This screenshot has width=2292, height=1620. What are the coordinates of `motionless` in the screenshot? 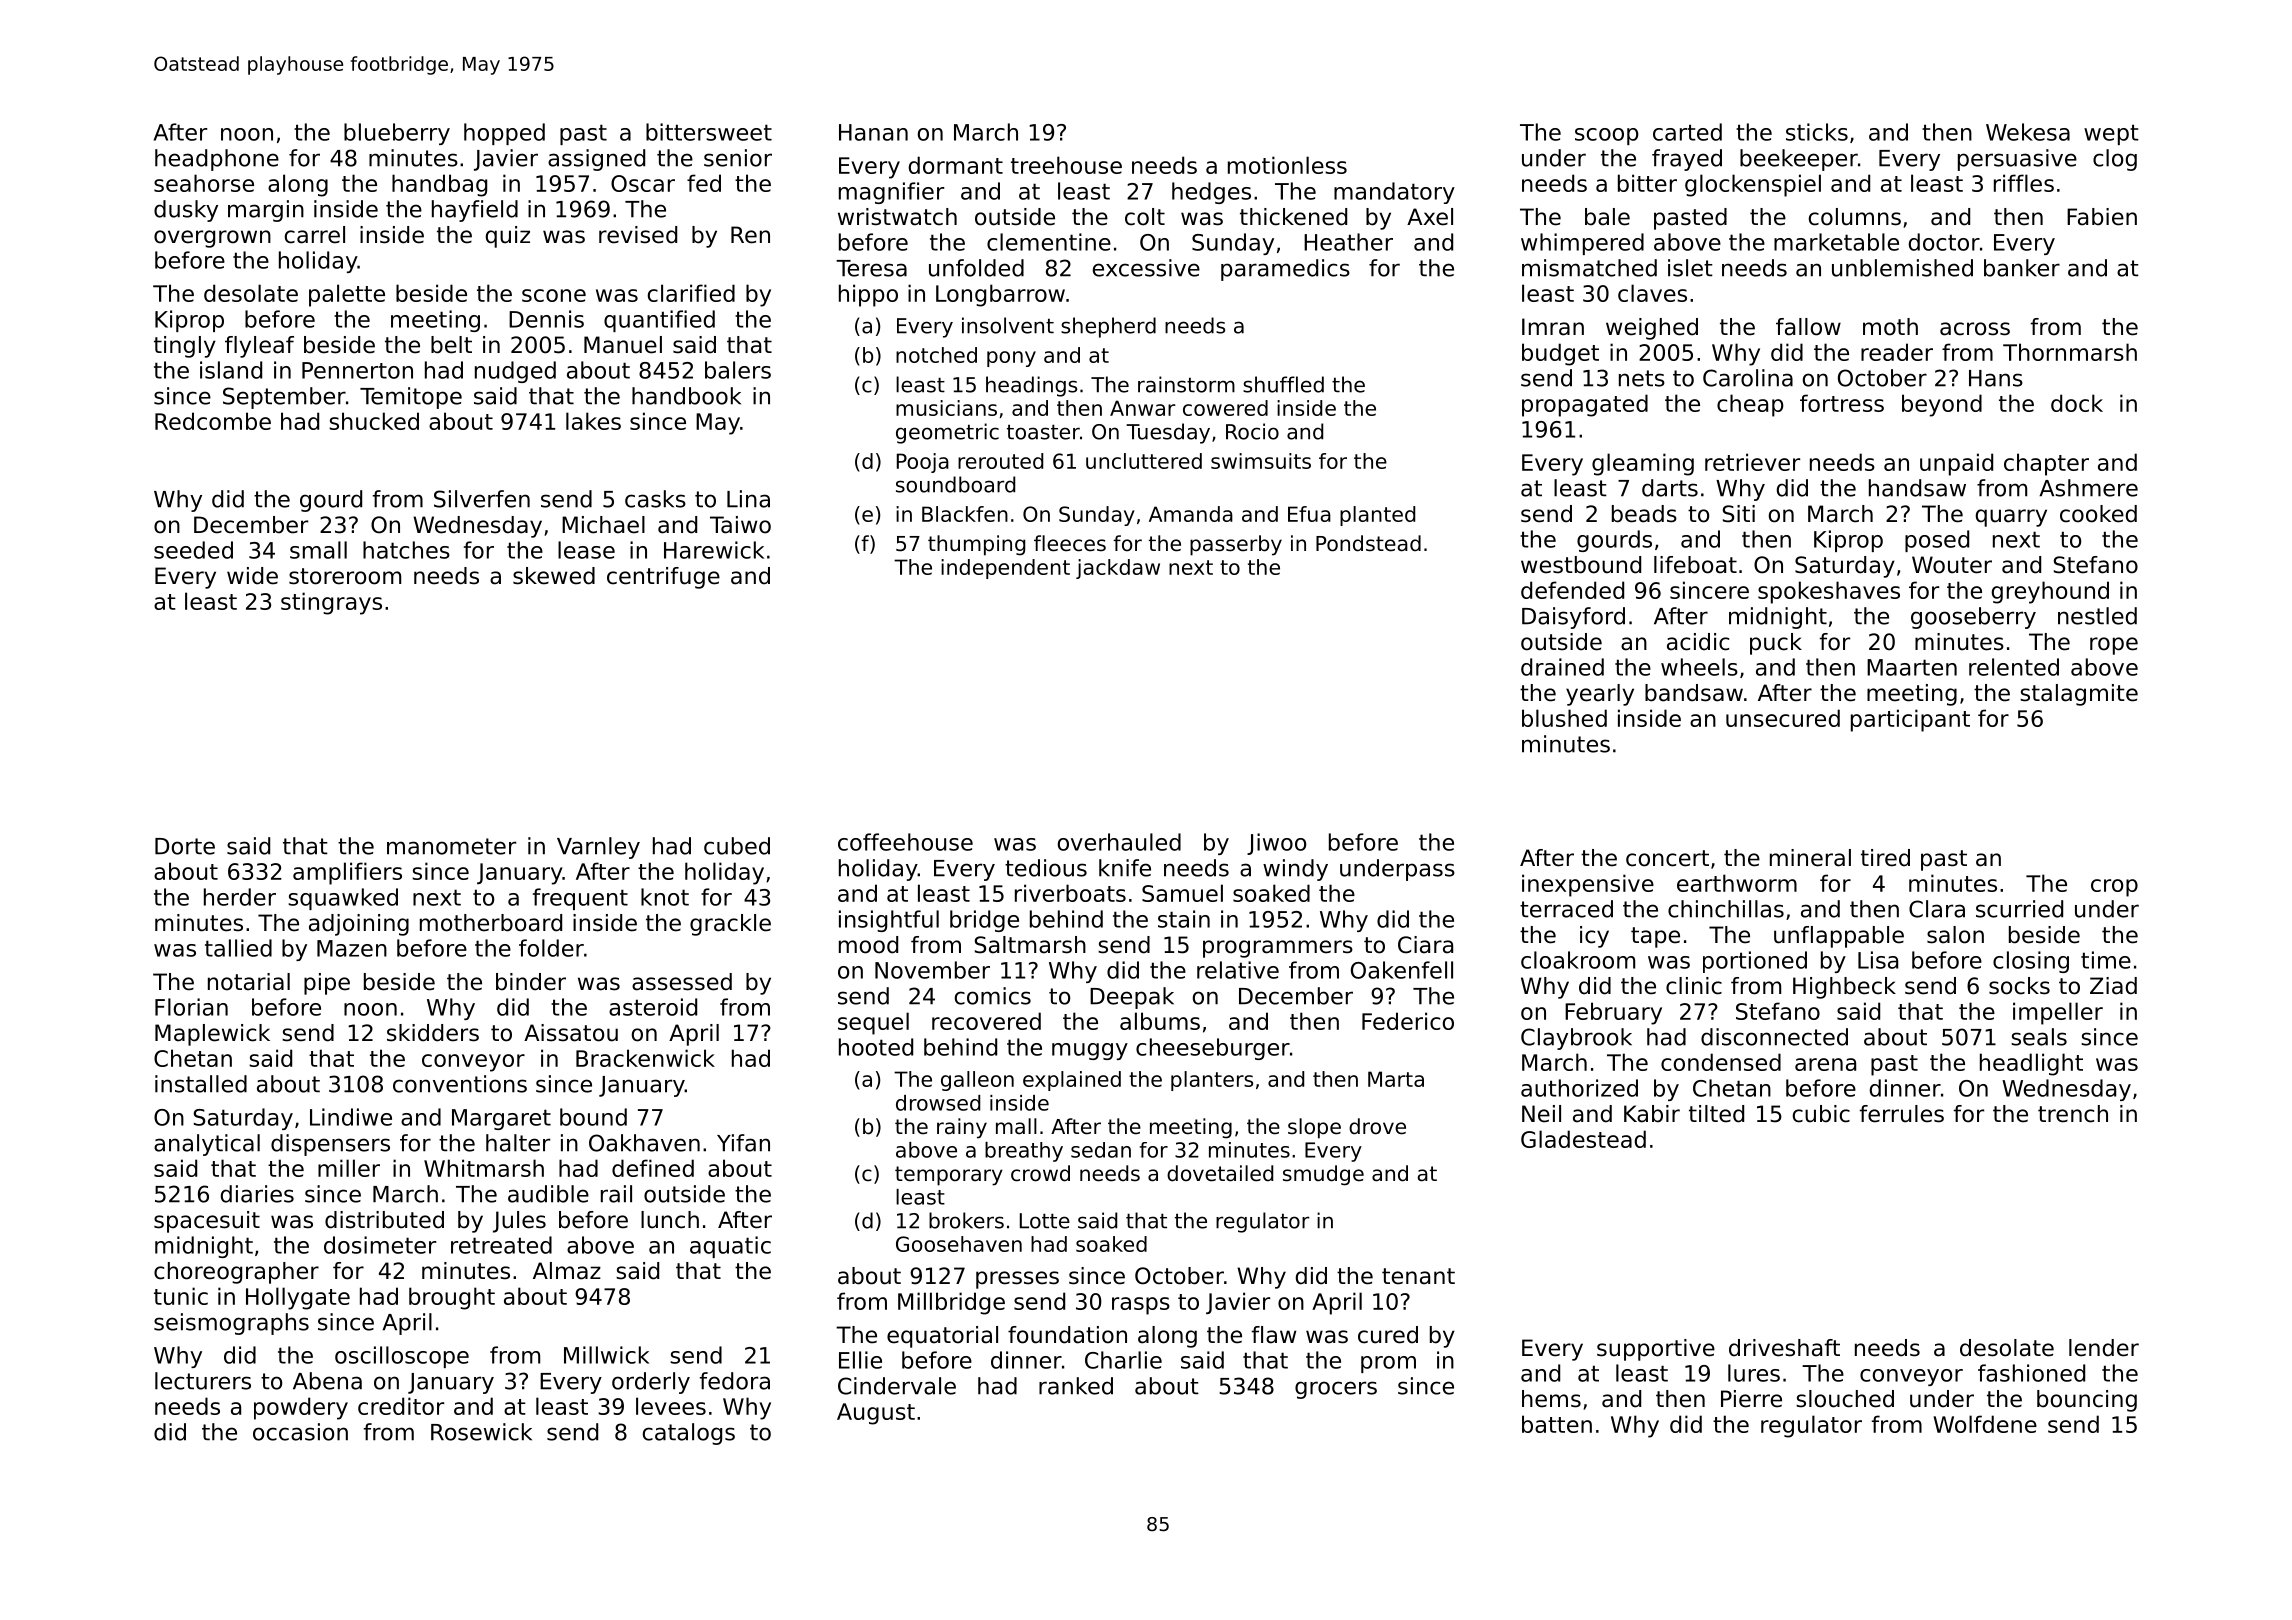 It's located at (1287, 165).
